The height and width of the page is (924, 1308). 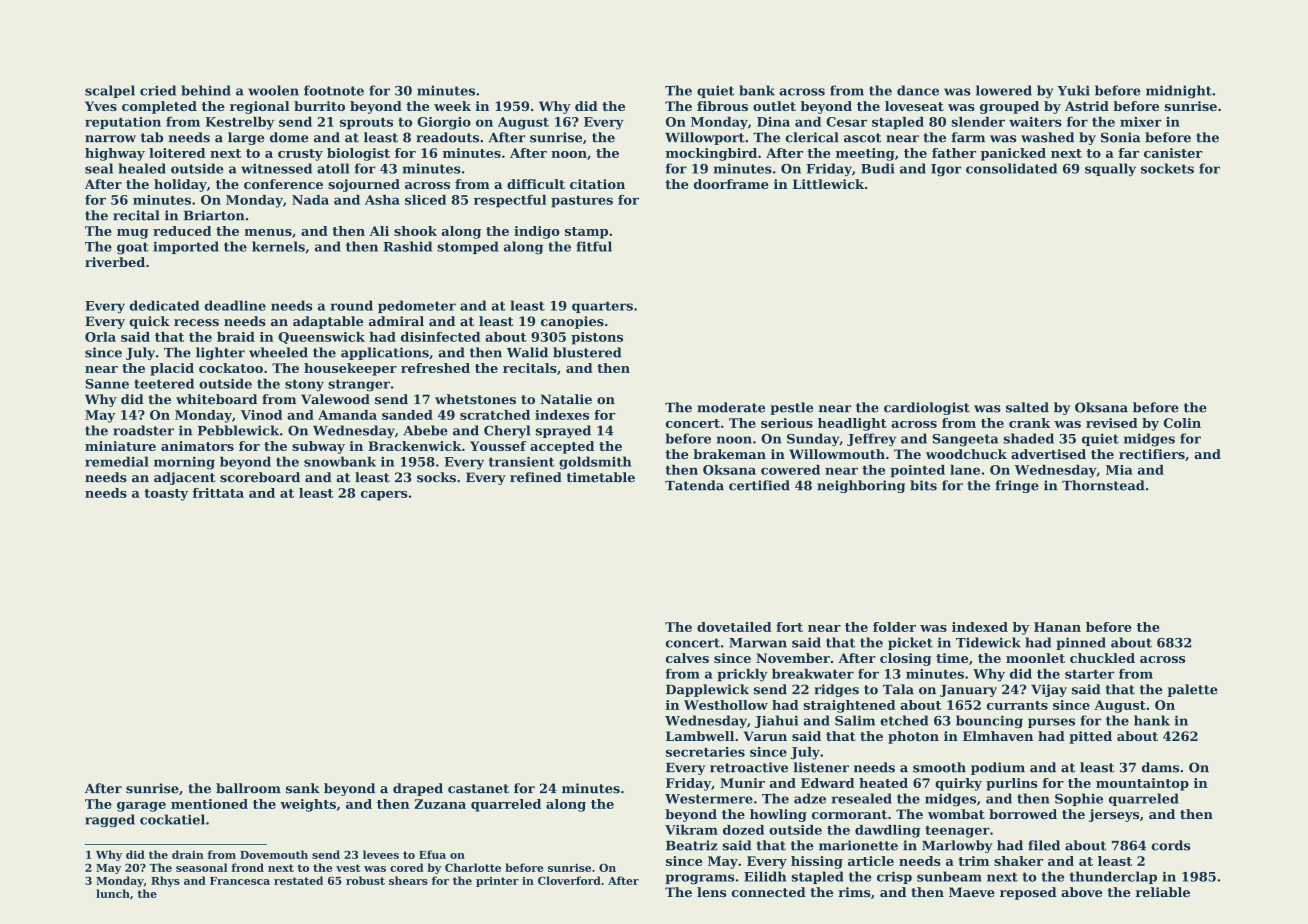 What do you see at coordinates (273, 90) in the page?
I see `woolen` at bounding box center [273, 90].
